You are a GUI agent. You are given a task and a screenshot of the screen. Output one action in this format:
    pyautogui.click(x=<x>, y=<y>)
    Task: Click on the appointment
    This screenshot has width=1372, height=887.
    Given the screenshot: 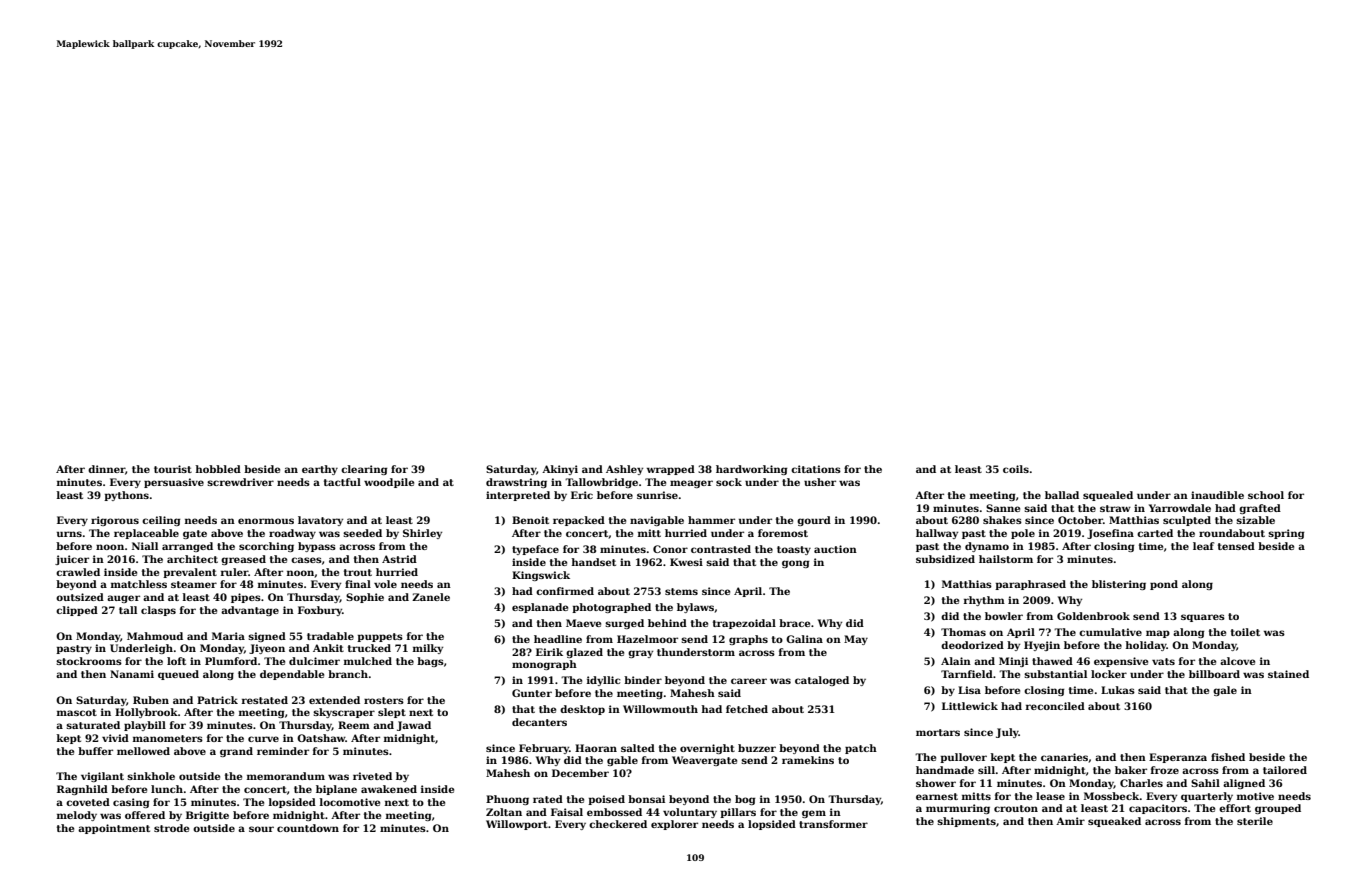 What is the action you would take?
    pyautogui.click(x=114, y=829)
